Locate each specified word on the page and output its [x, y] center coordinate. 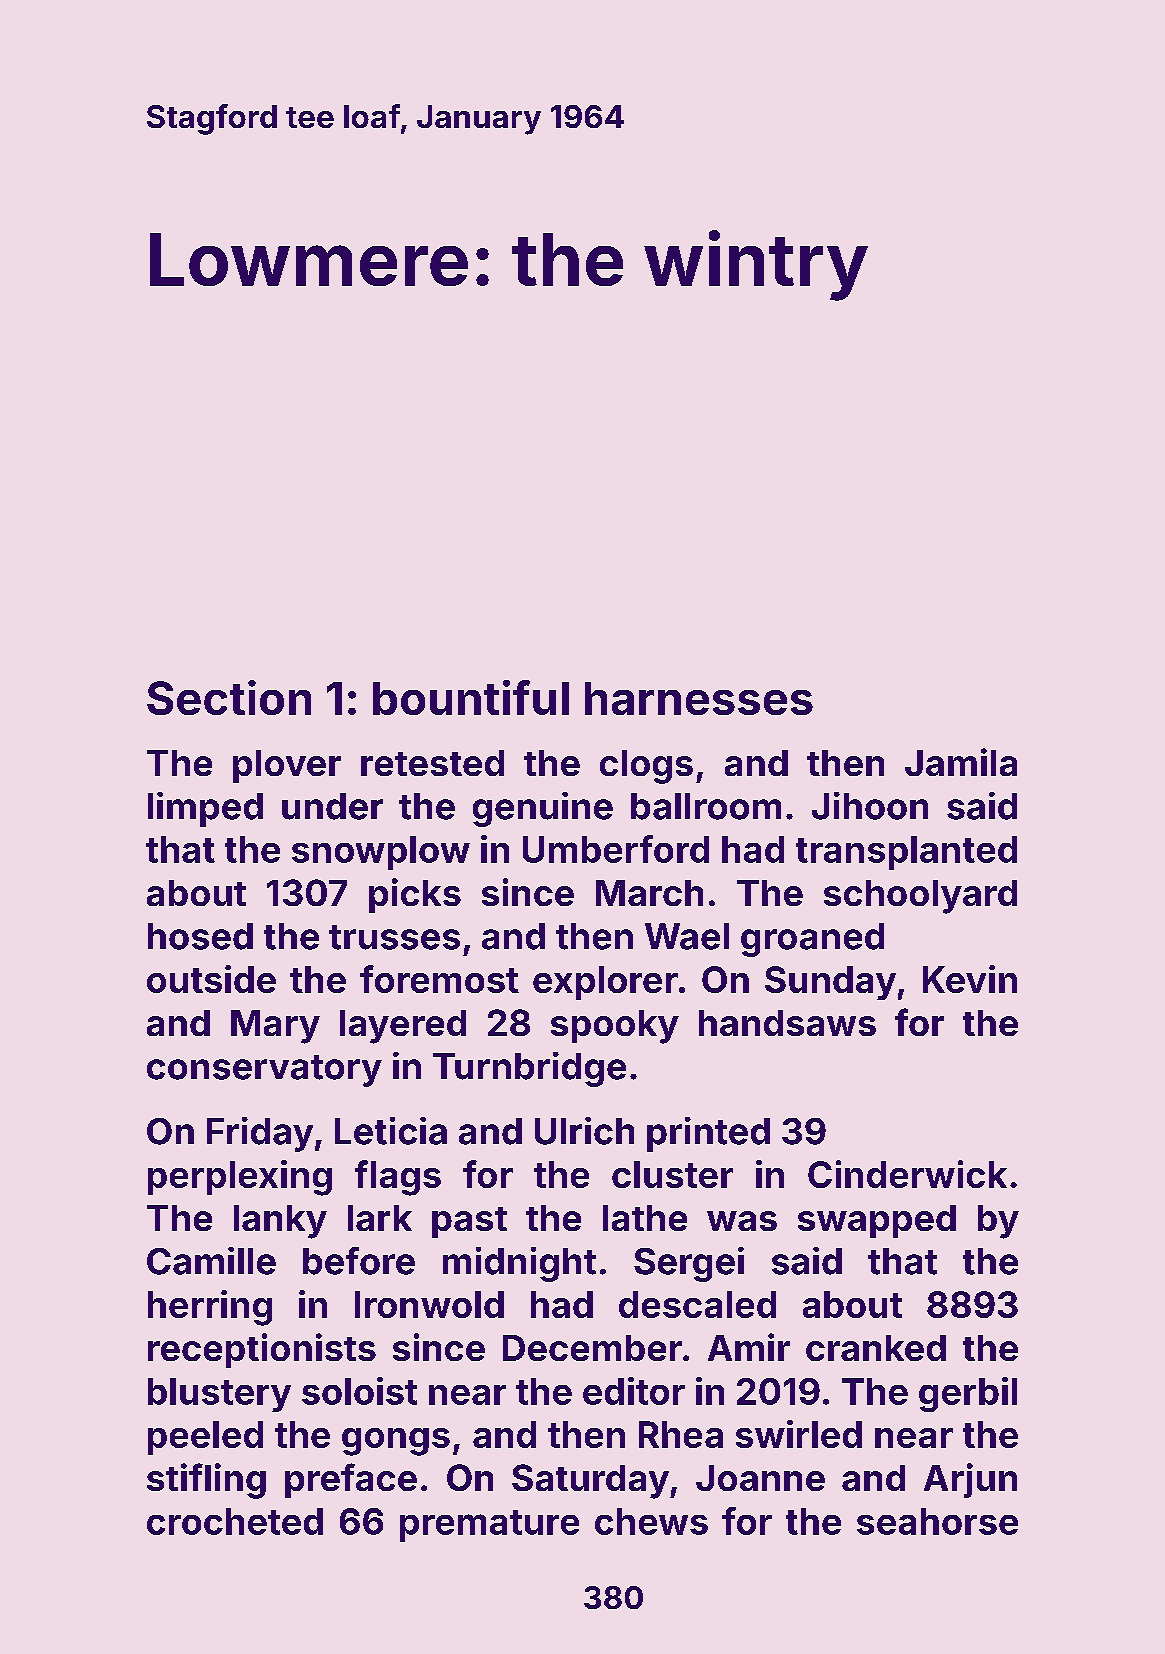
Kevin [970, 979]
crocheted [235, 1521]
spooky [615, 1027]
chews [651, 1521]
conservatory [264, 1071]
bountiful [471, 697]
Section [229, 697]
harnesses [699, 698]
